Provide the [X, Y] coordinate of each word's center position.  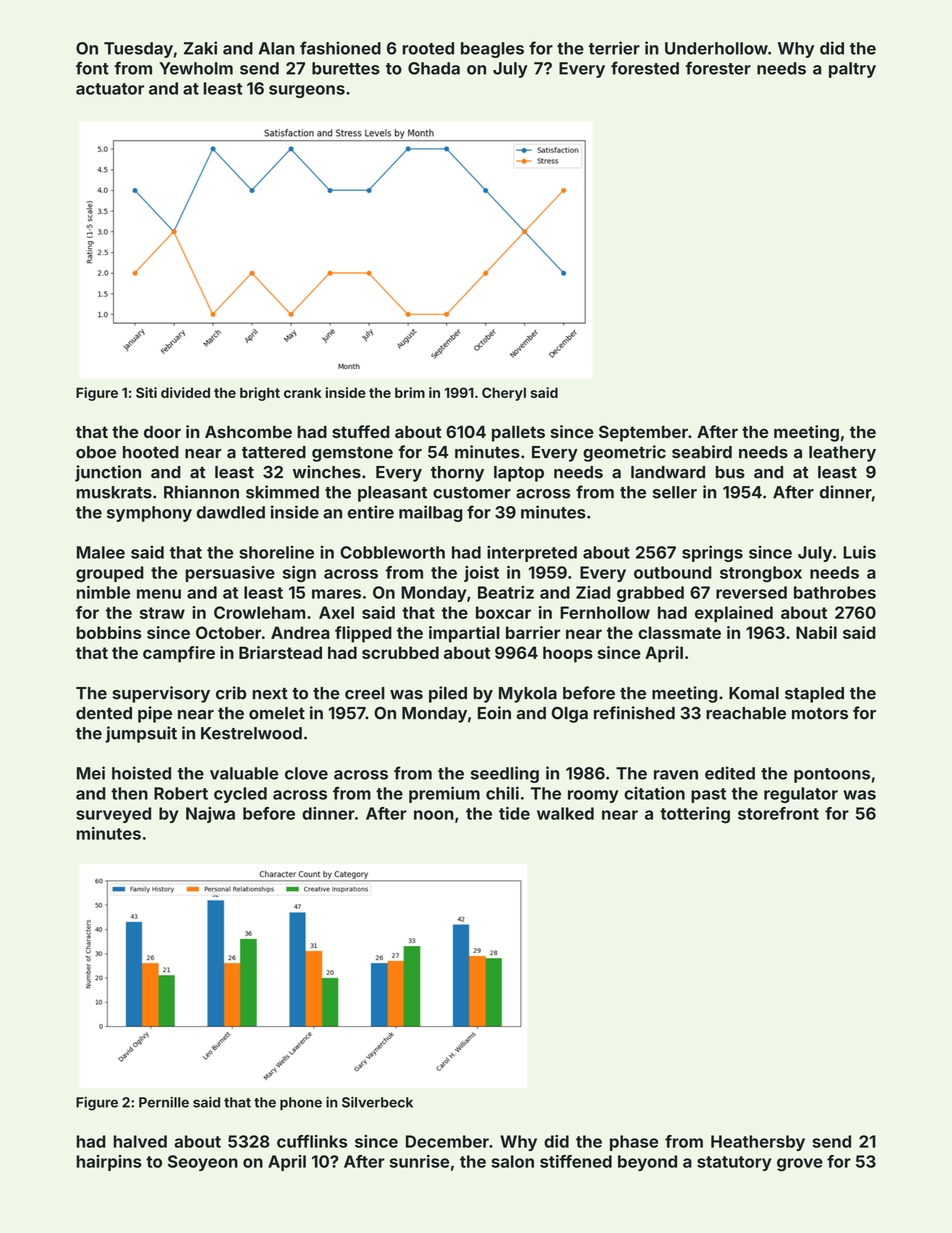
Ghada [434, 68]
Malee [101, 552]
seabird [702, 452]
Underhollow [716, 48]
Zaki [200, 48]
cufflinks [312, 1141]
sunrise [419, 1161]
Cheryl [504, 394]
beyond [647, 1163]
